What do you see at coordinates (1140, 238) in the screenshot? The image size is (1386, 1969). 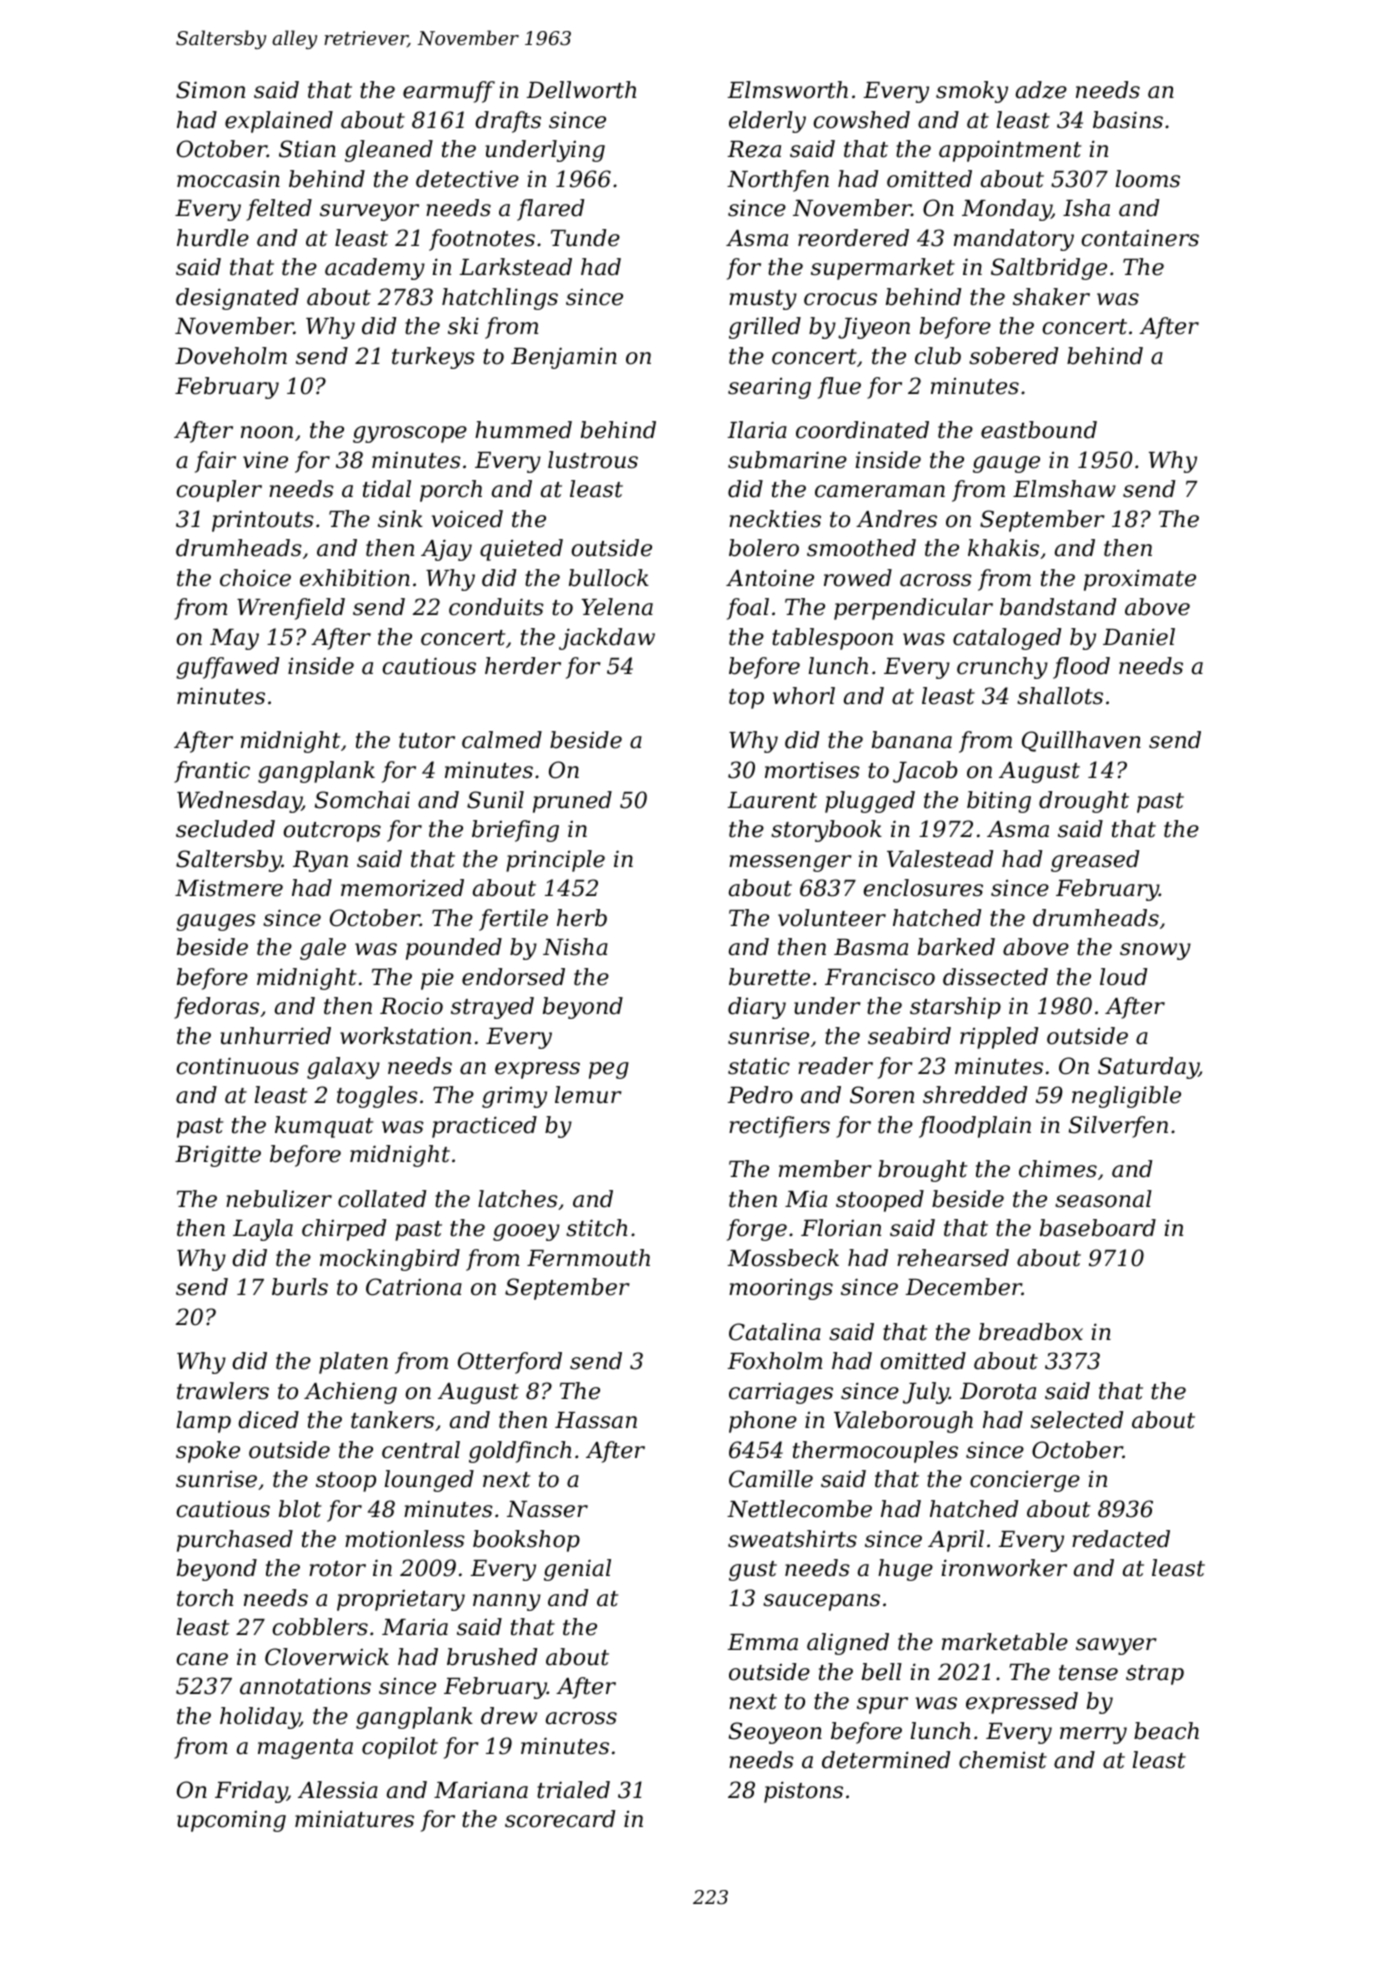 I see `containers` at bounding box center [1140, 238].
